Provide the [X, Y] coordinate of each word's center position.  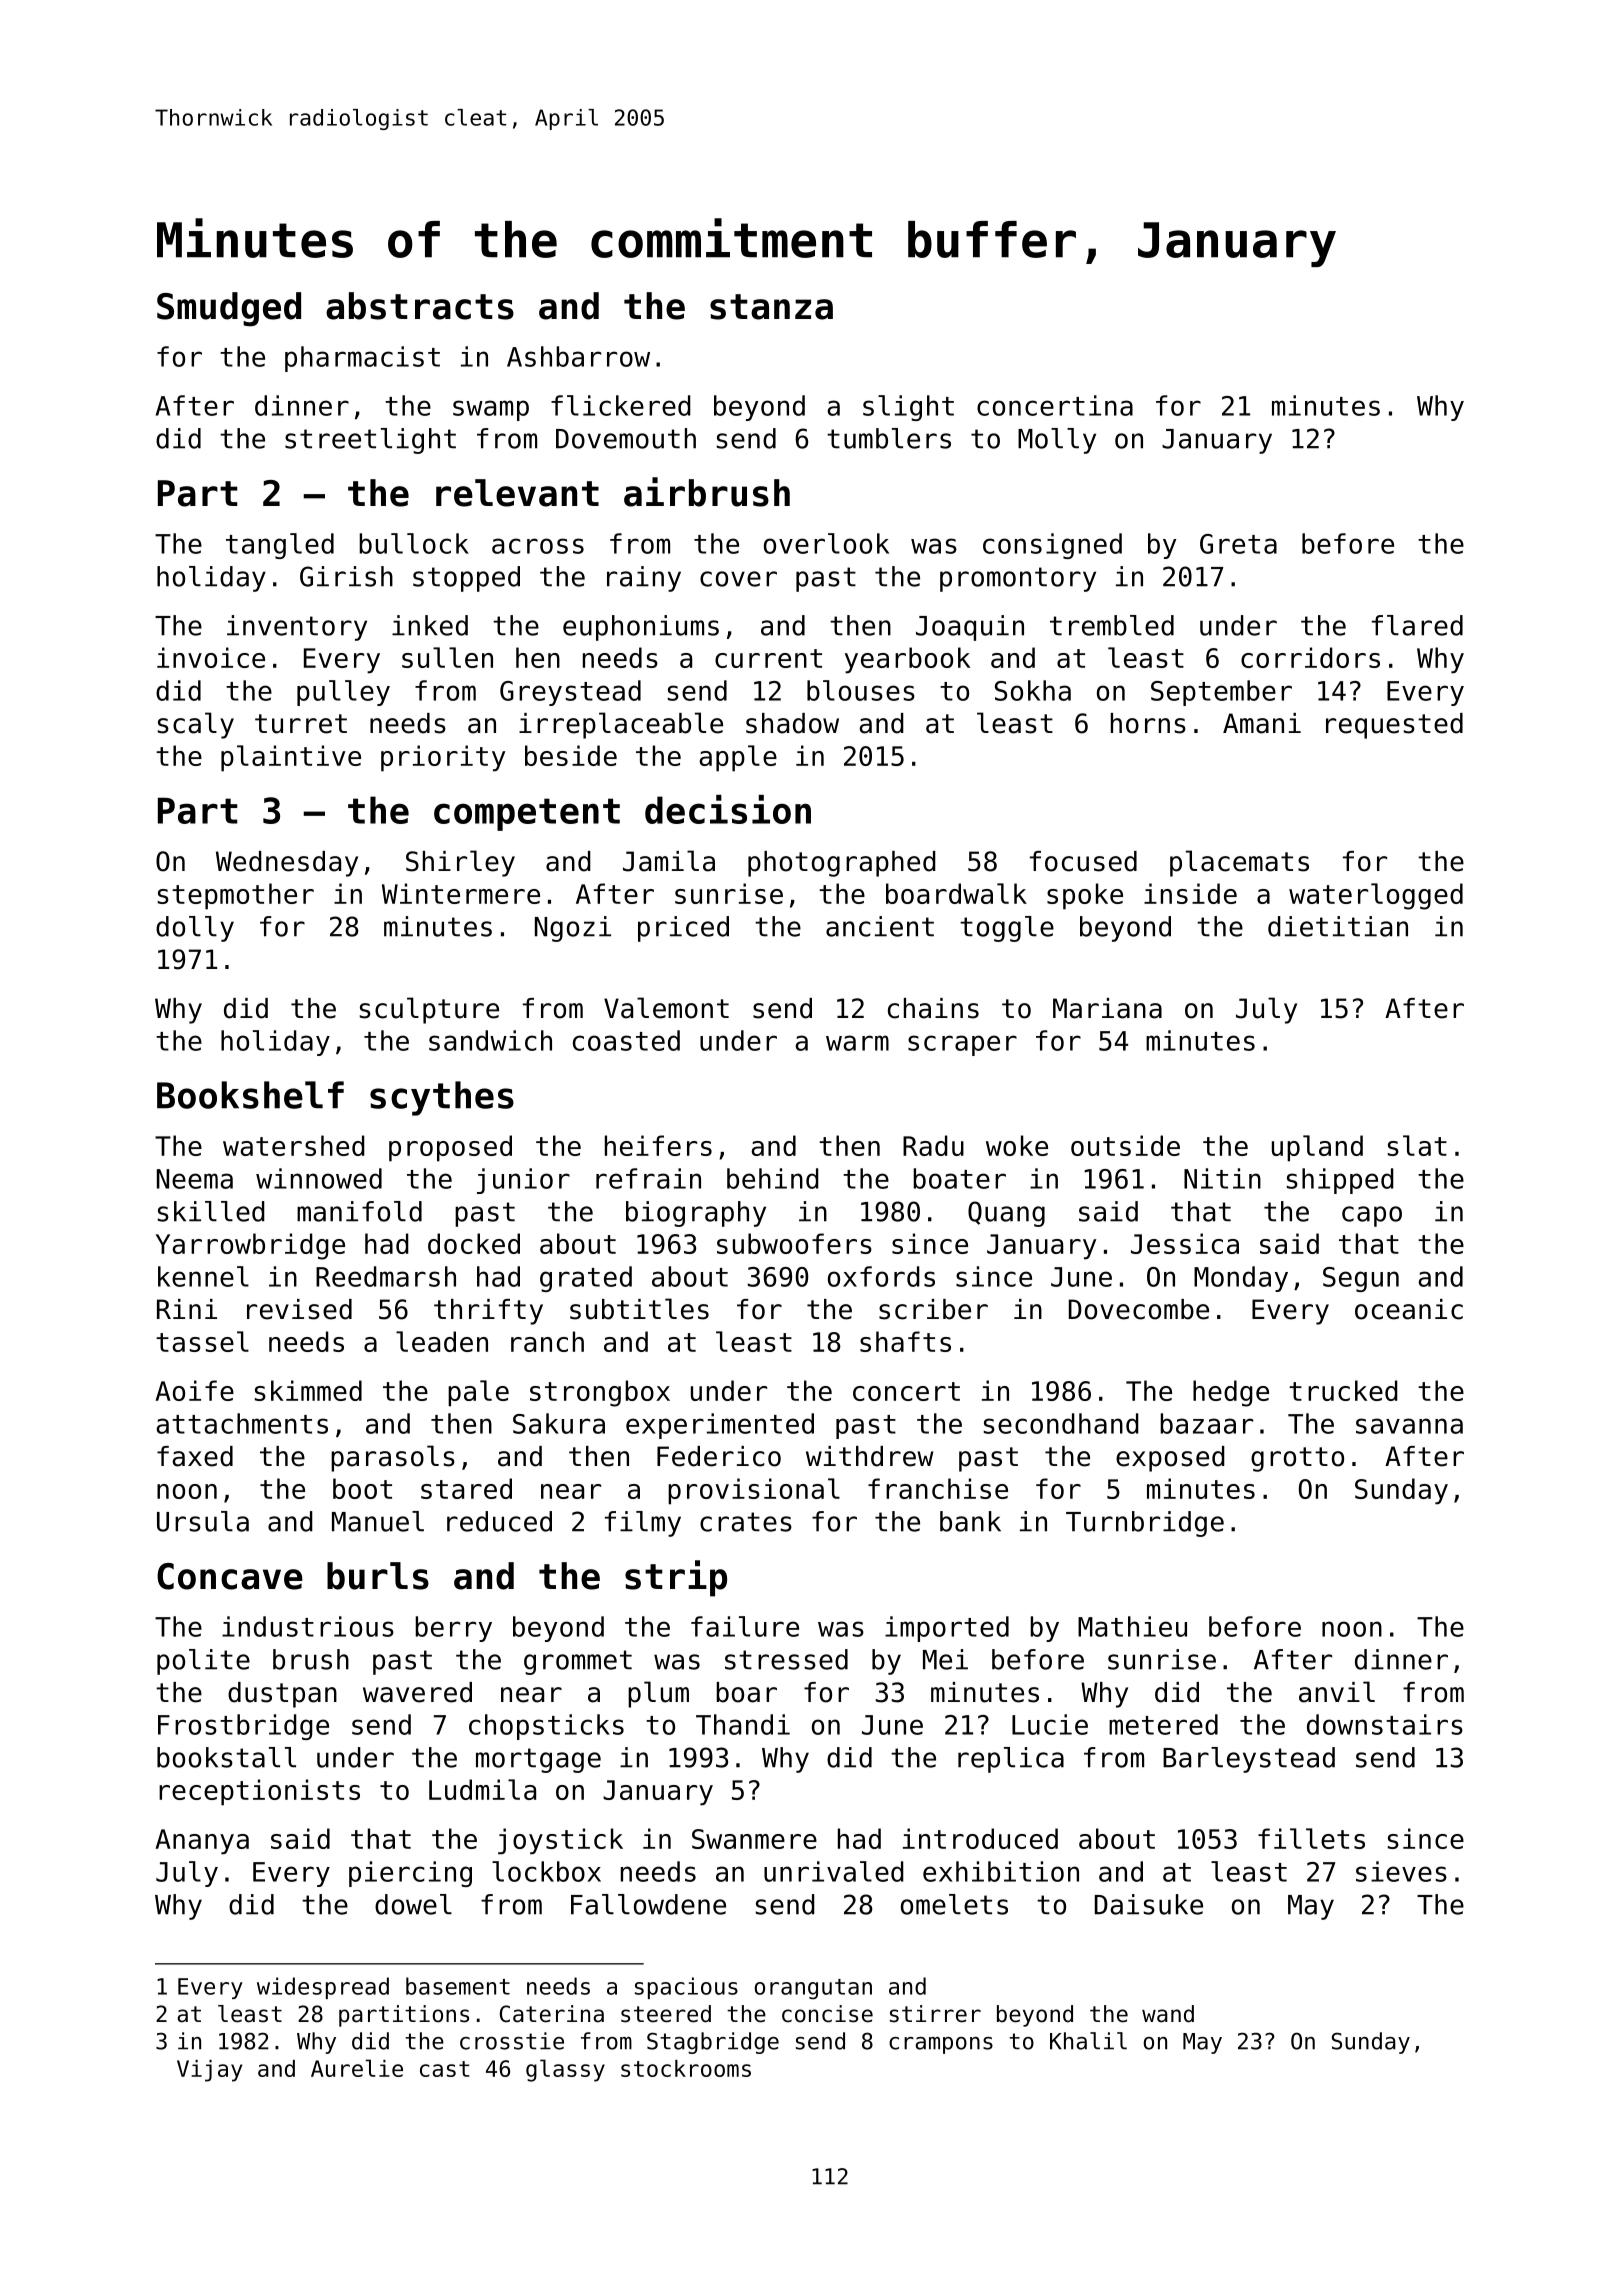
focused [1083, 861]
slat [1417, 1145]
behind [773, 1178]
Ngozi [573, 929]
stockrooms [686, 2068]
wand [1168, 2014]
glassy [565, 2070]
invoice [211, 657]
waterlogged [1376, 896]
